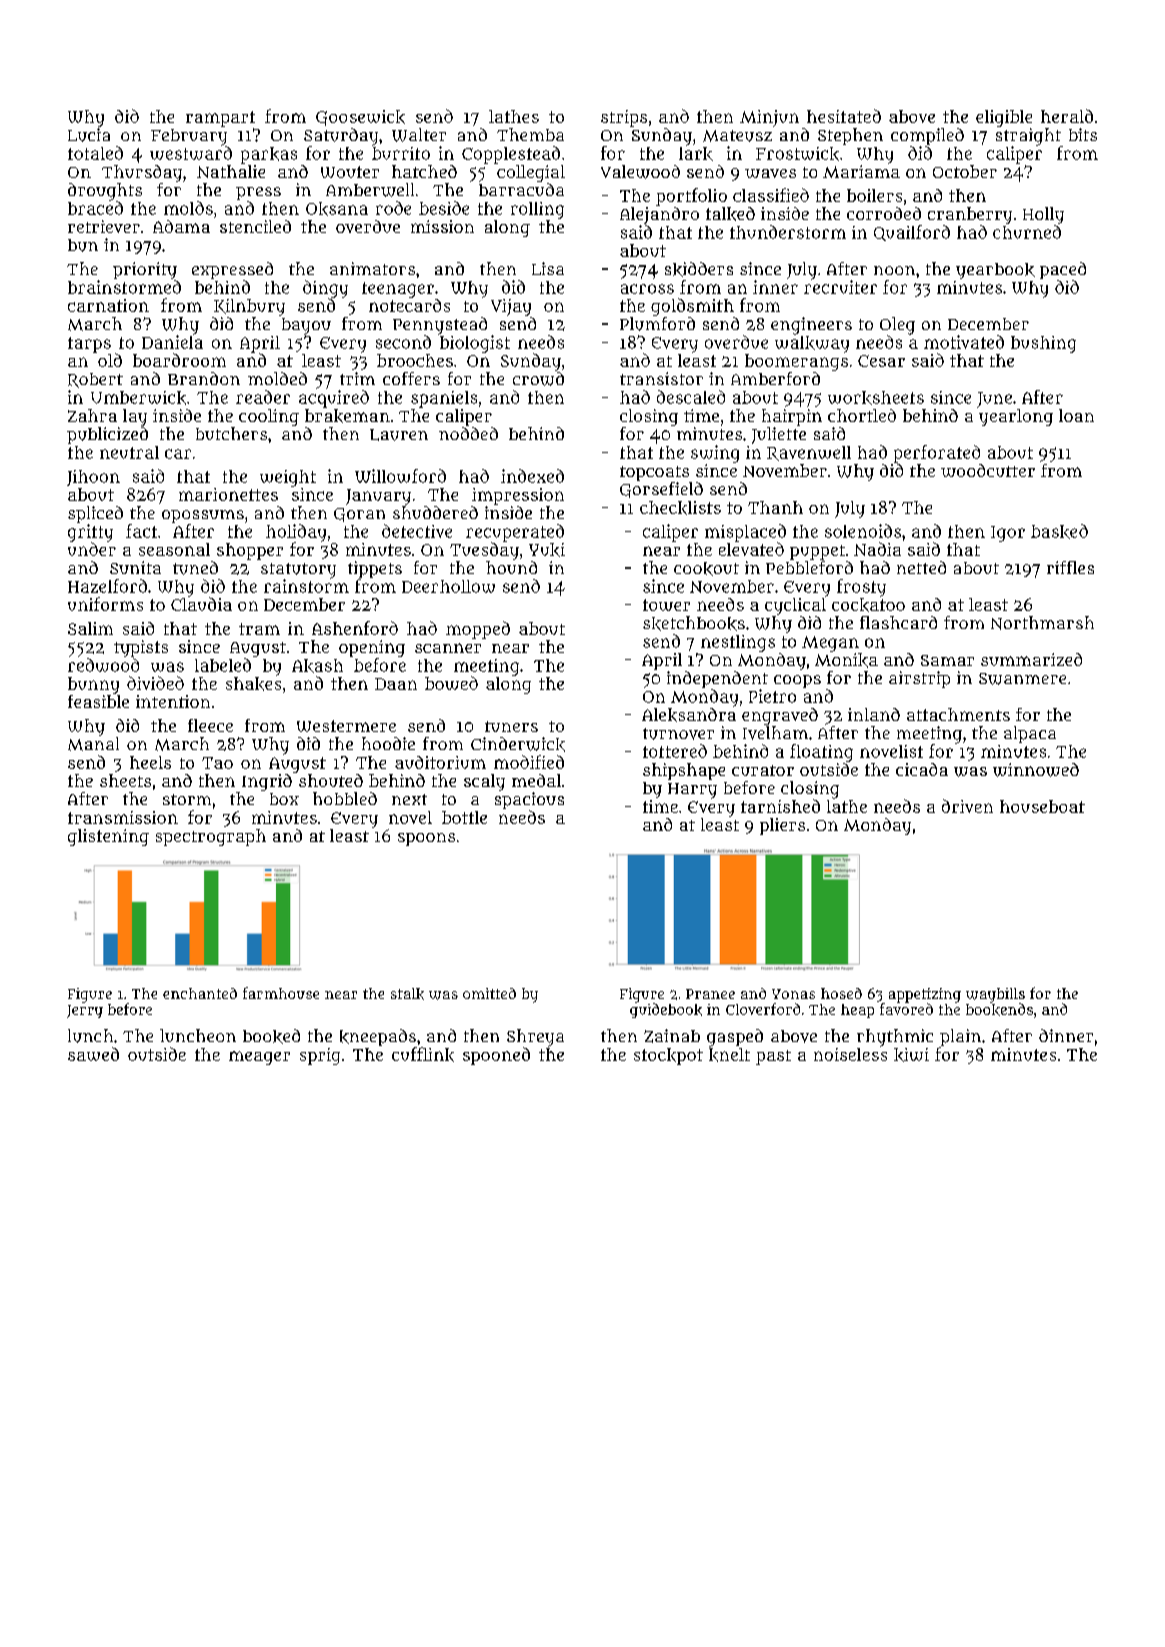  Describe the element at coordinates (812, 344) in the image. I see `walkway` at that location.
